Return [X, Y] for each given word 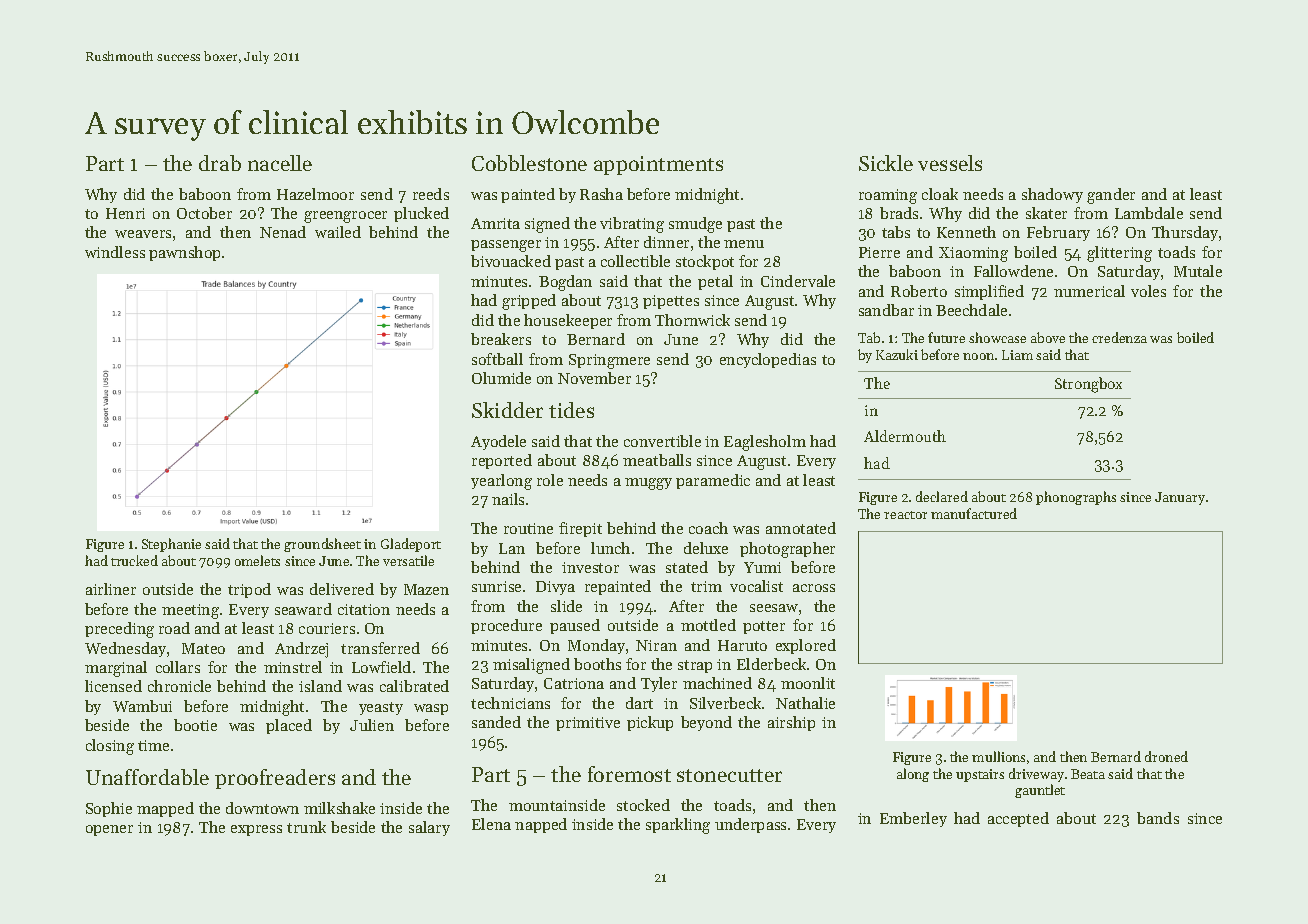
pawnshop [184, 253]
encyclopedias [768, 360]
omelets [257, 560]
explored [806, 646]
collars [178, 667]
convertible [662, 441]
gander [1111, 196]
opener [109, 830]
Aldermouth [905, 436]
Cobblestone [529, 163]
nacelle [280, 163]
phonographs [1076, 498]
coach [708, 528]
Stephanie [171, 545]
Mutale [1198, 271]
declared [942, 496]
